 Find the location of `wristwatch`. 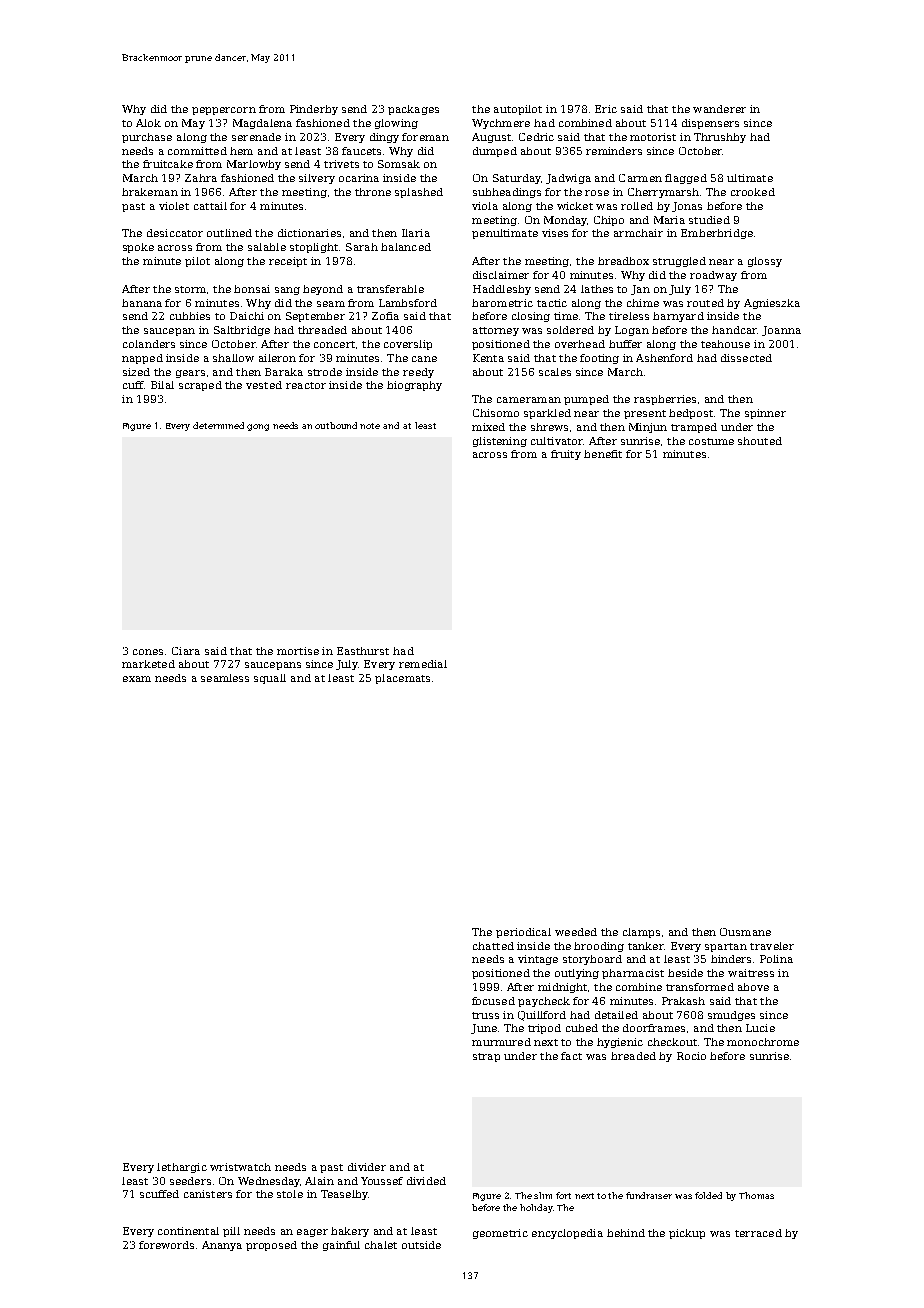

wristwatch is located at coordinates (240, 1167).
